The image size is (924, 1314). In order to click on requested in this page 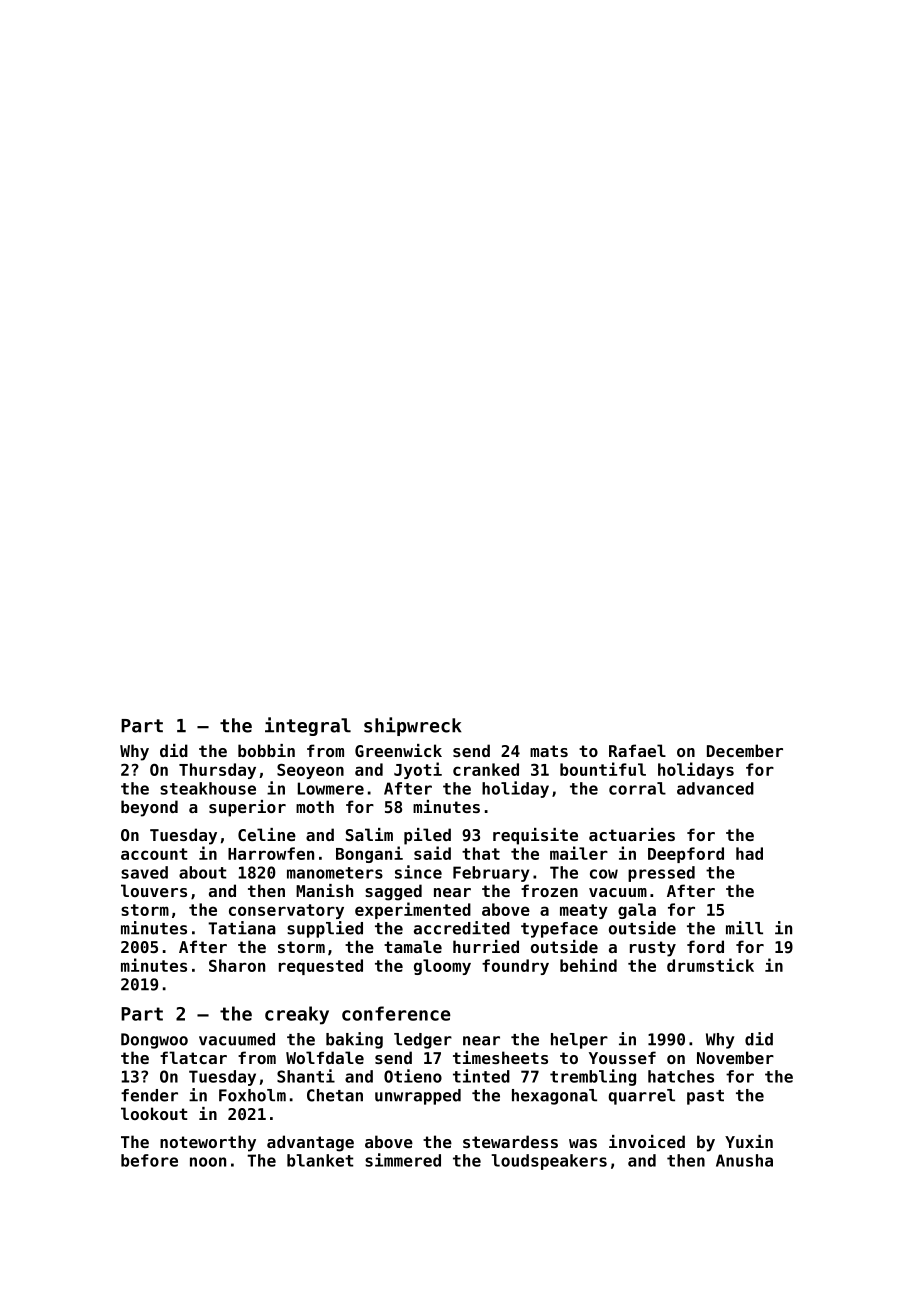, I will do `click(321, 967)`.
